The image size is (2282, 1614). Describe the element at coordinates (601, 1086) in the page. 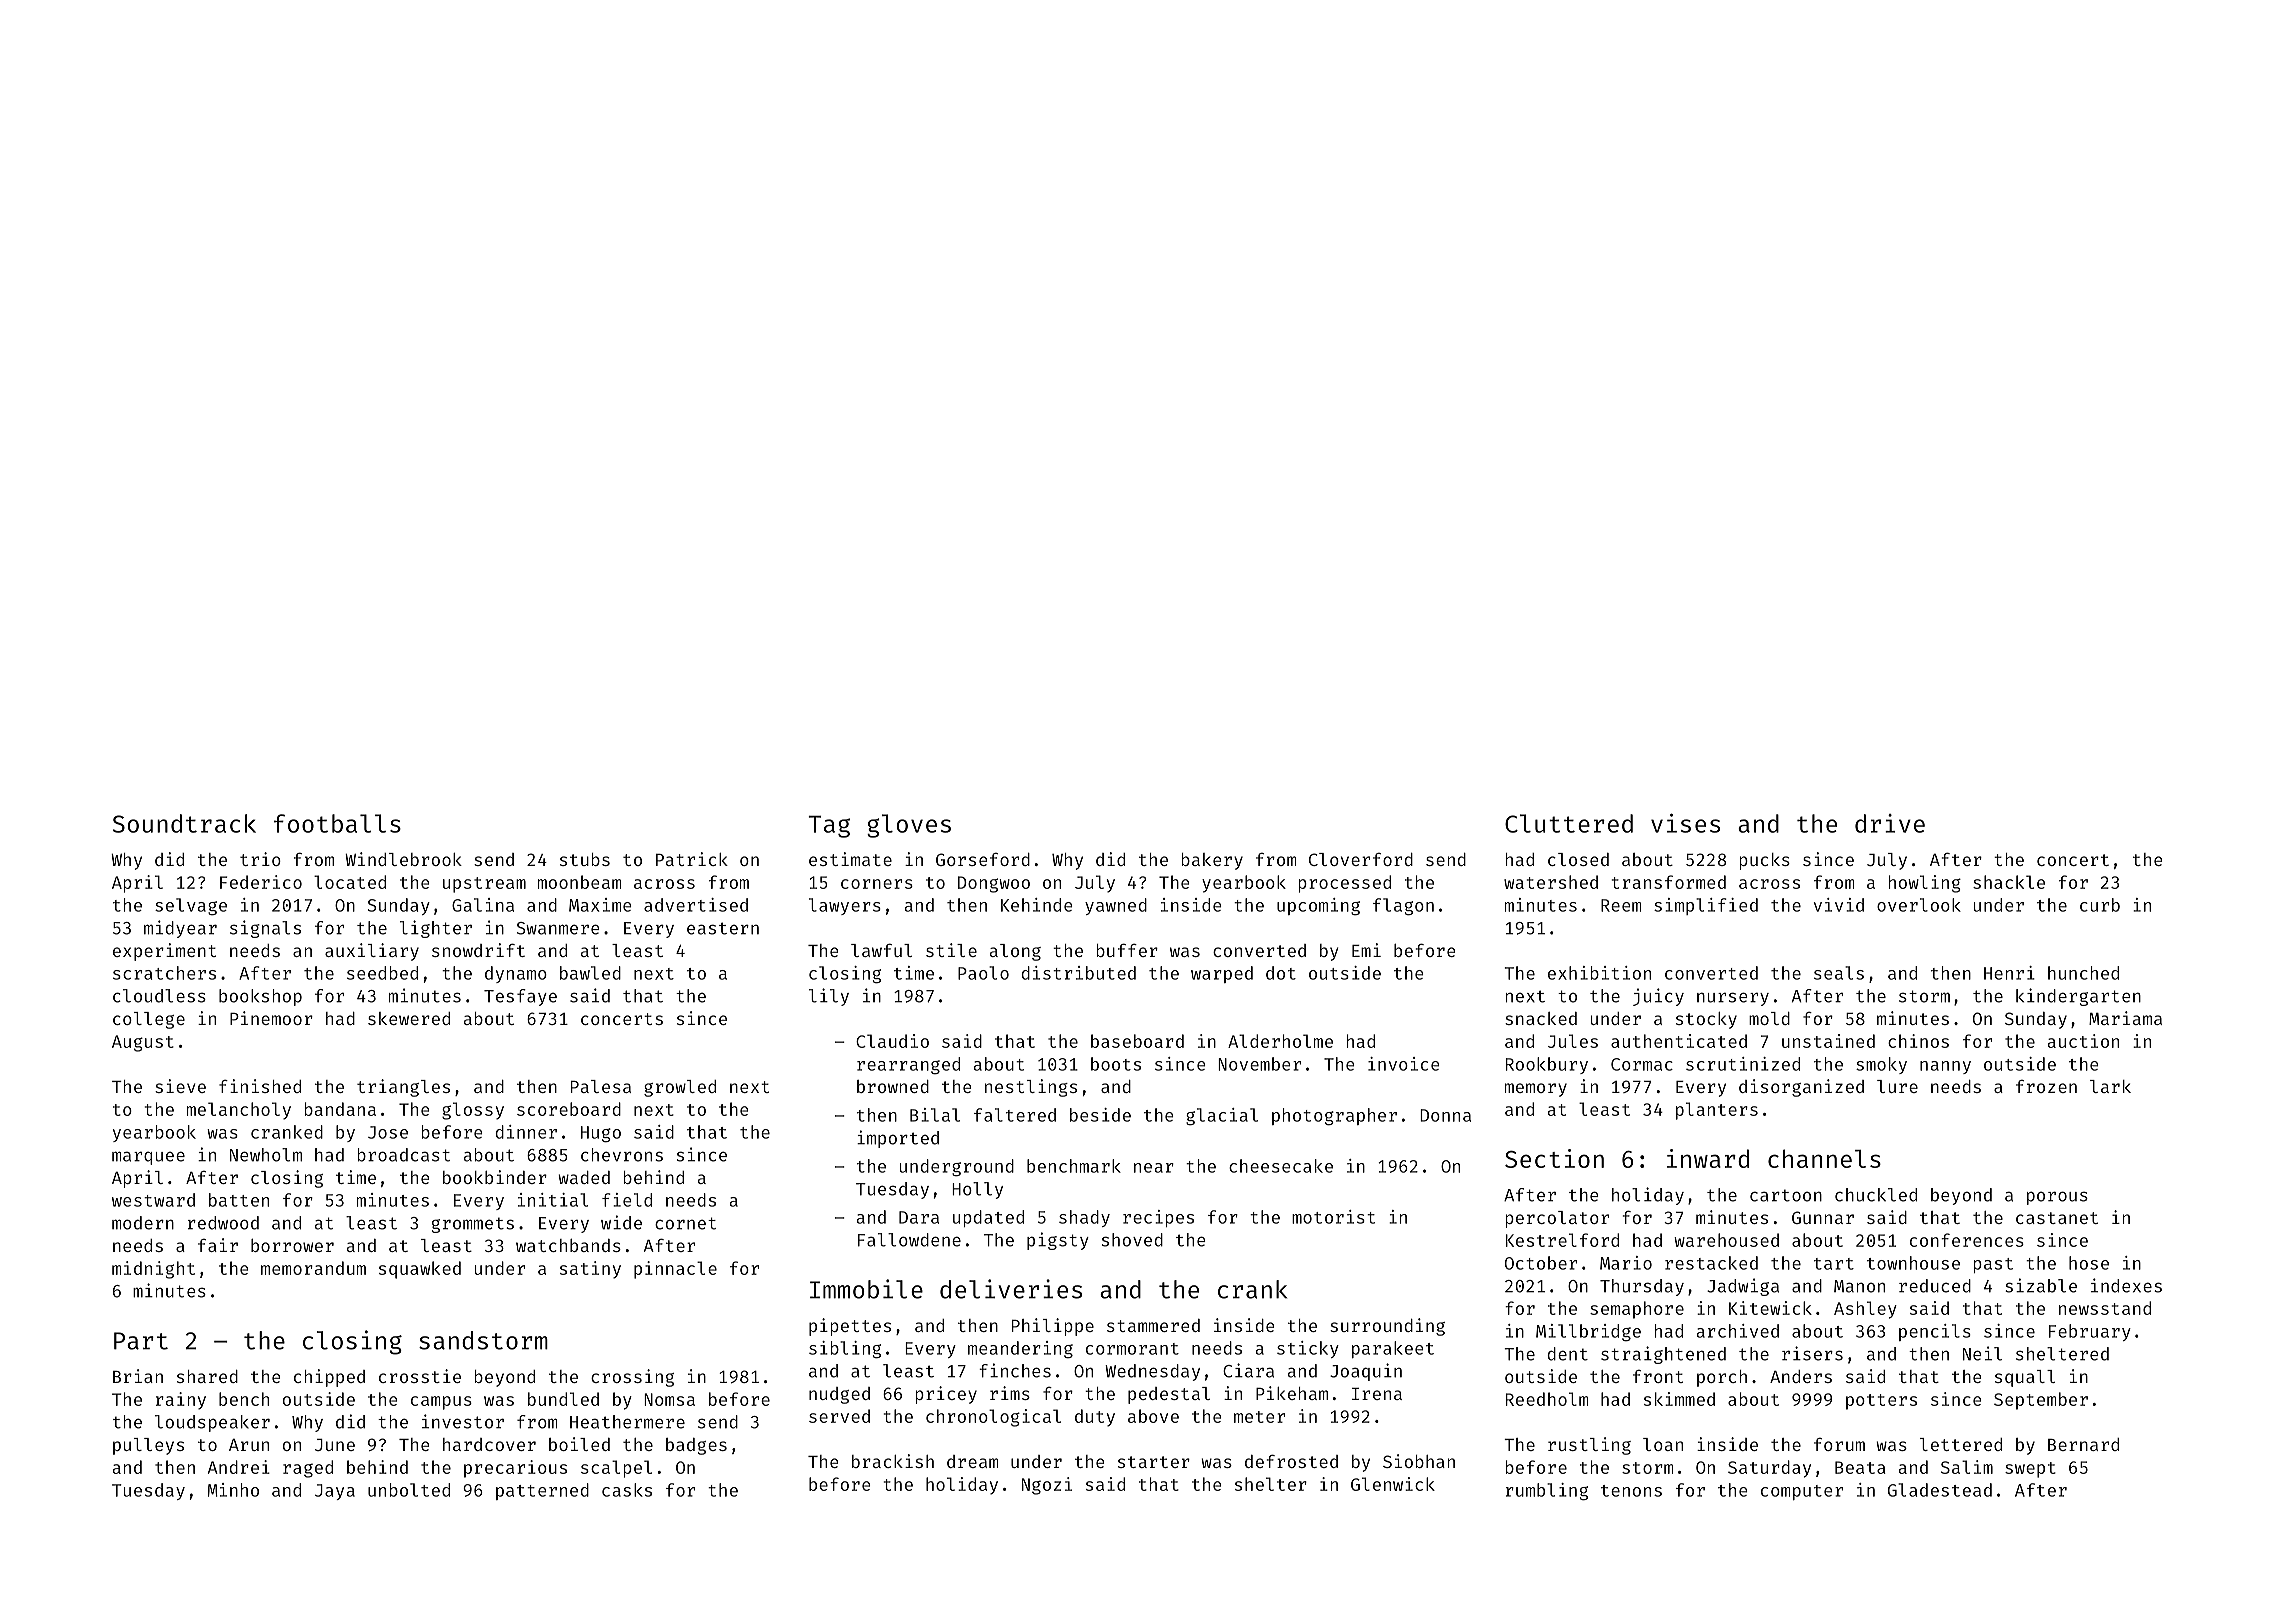

I see `Palesa` at that location.
